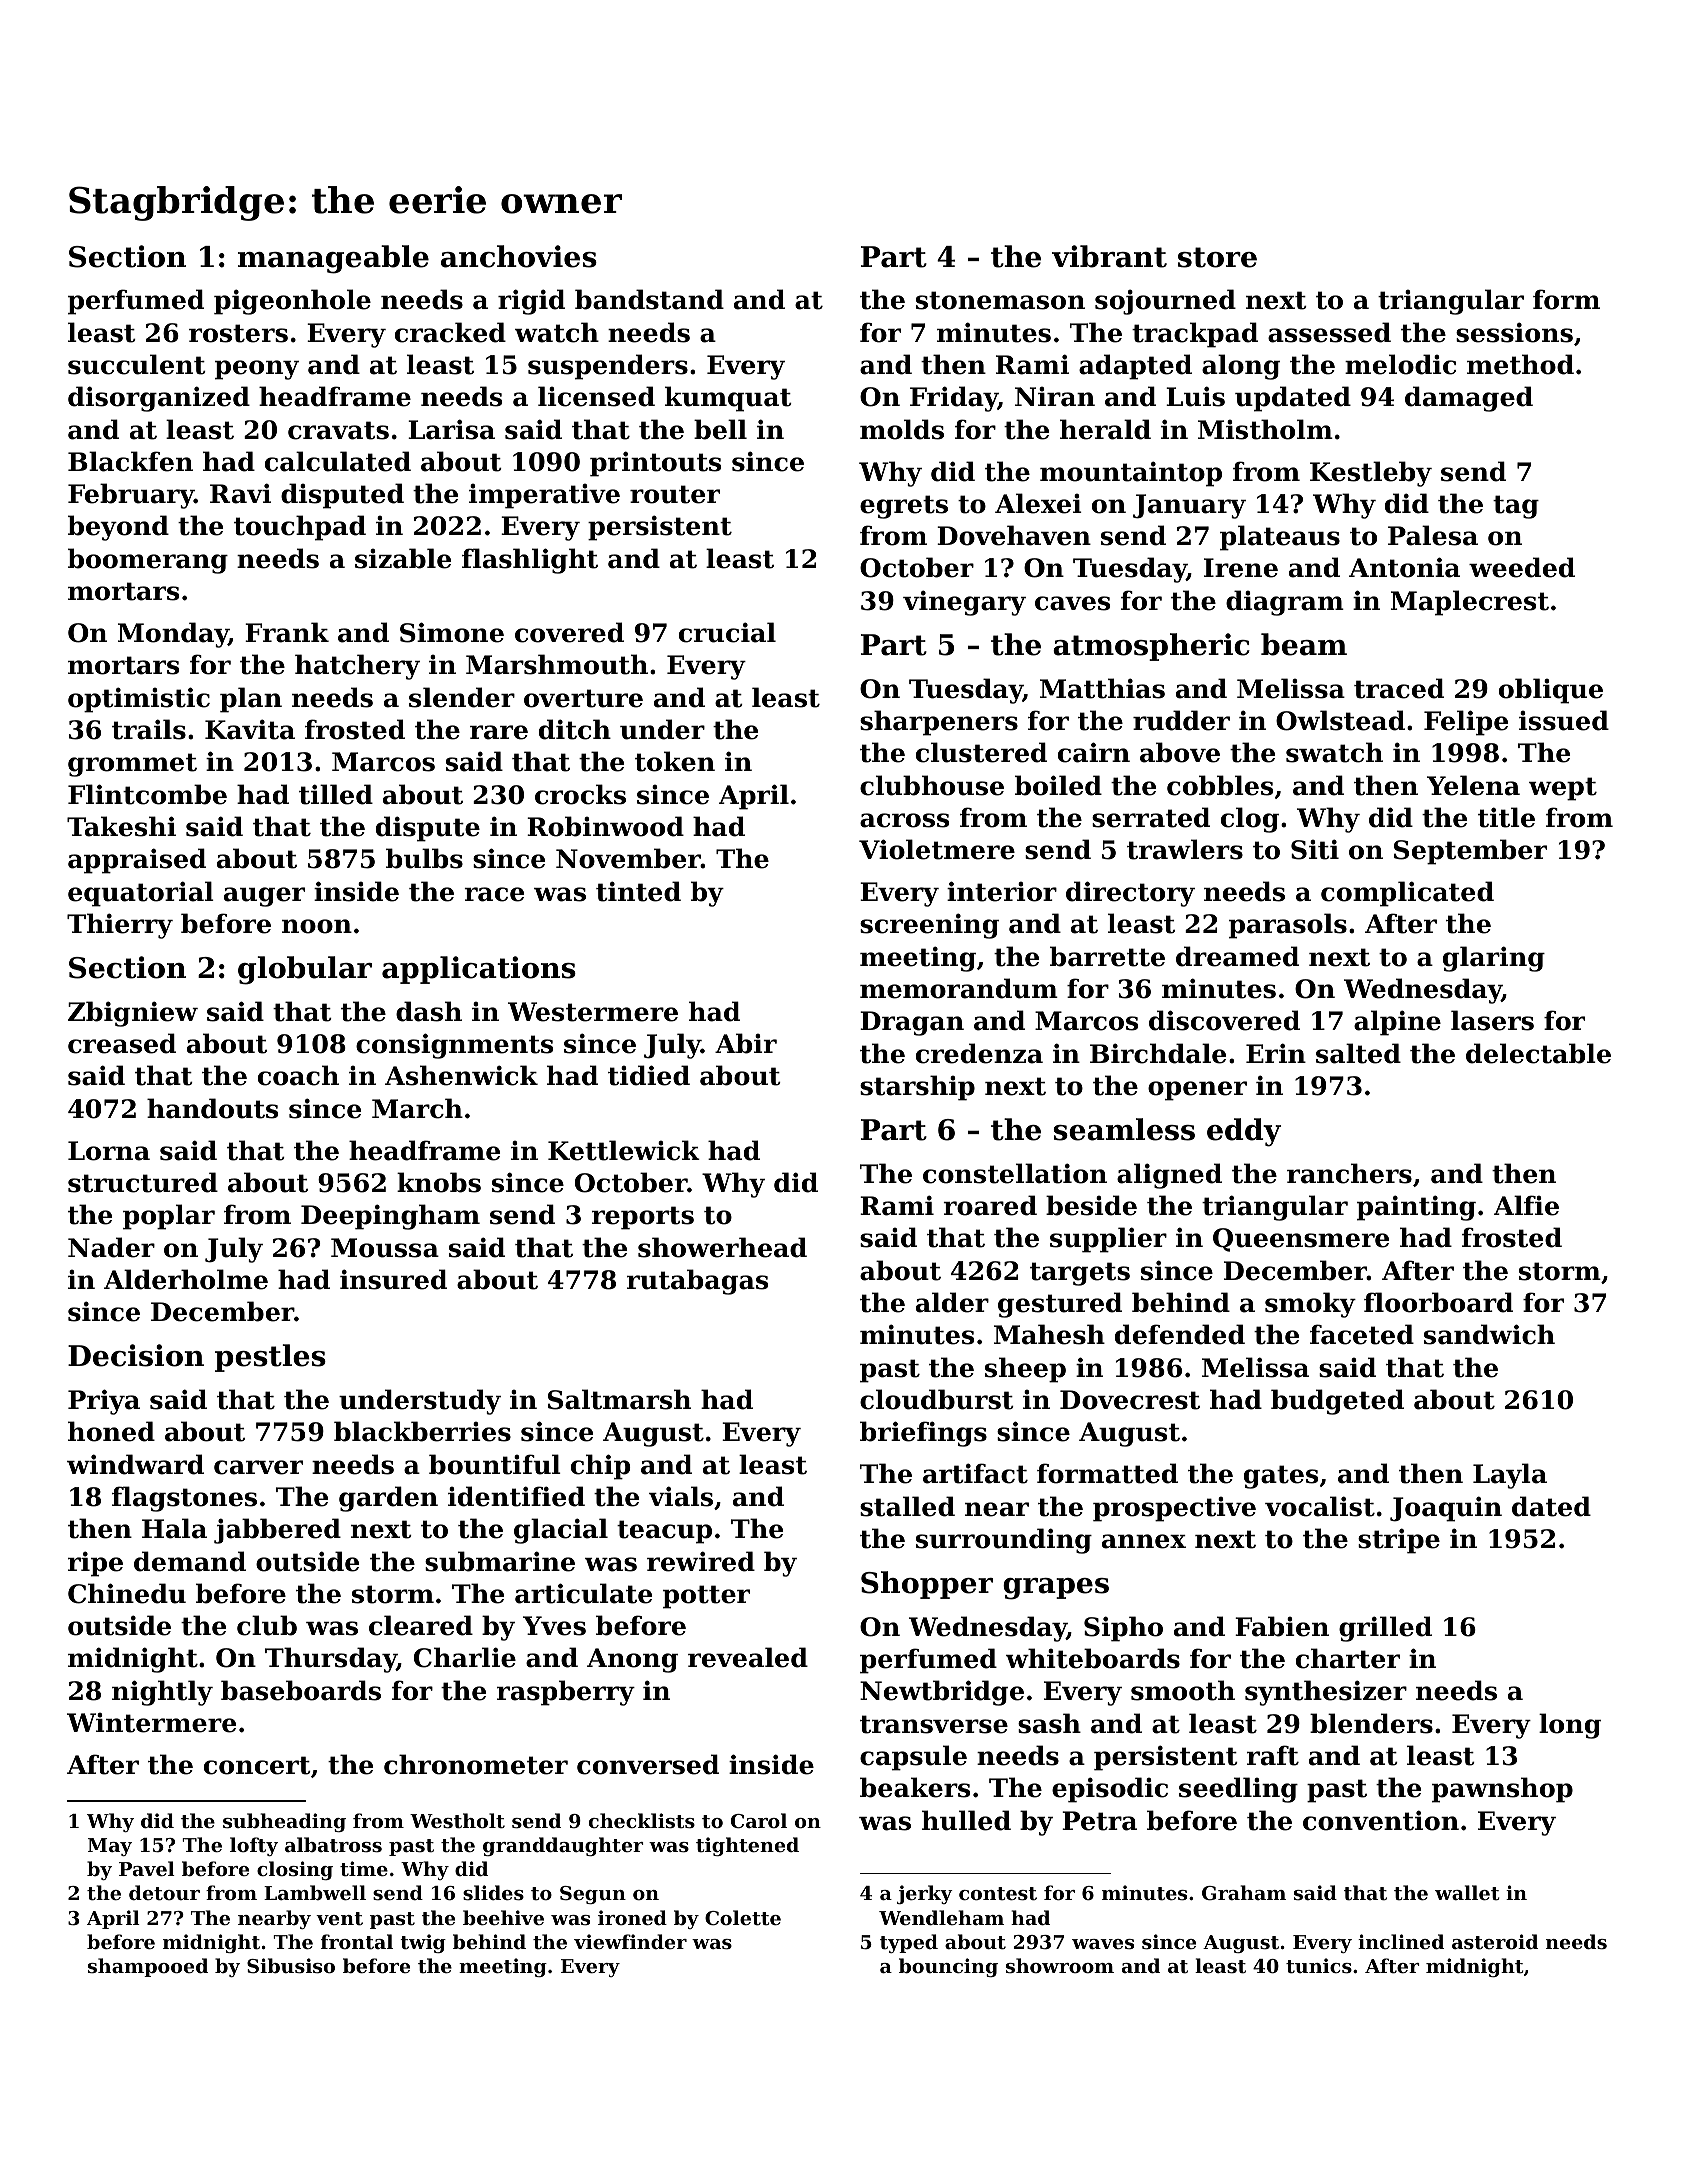 The image size is (1683, 2178). I want to click on Larisa, so click(451, 429).
